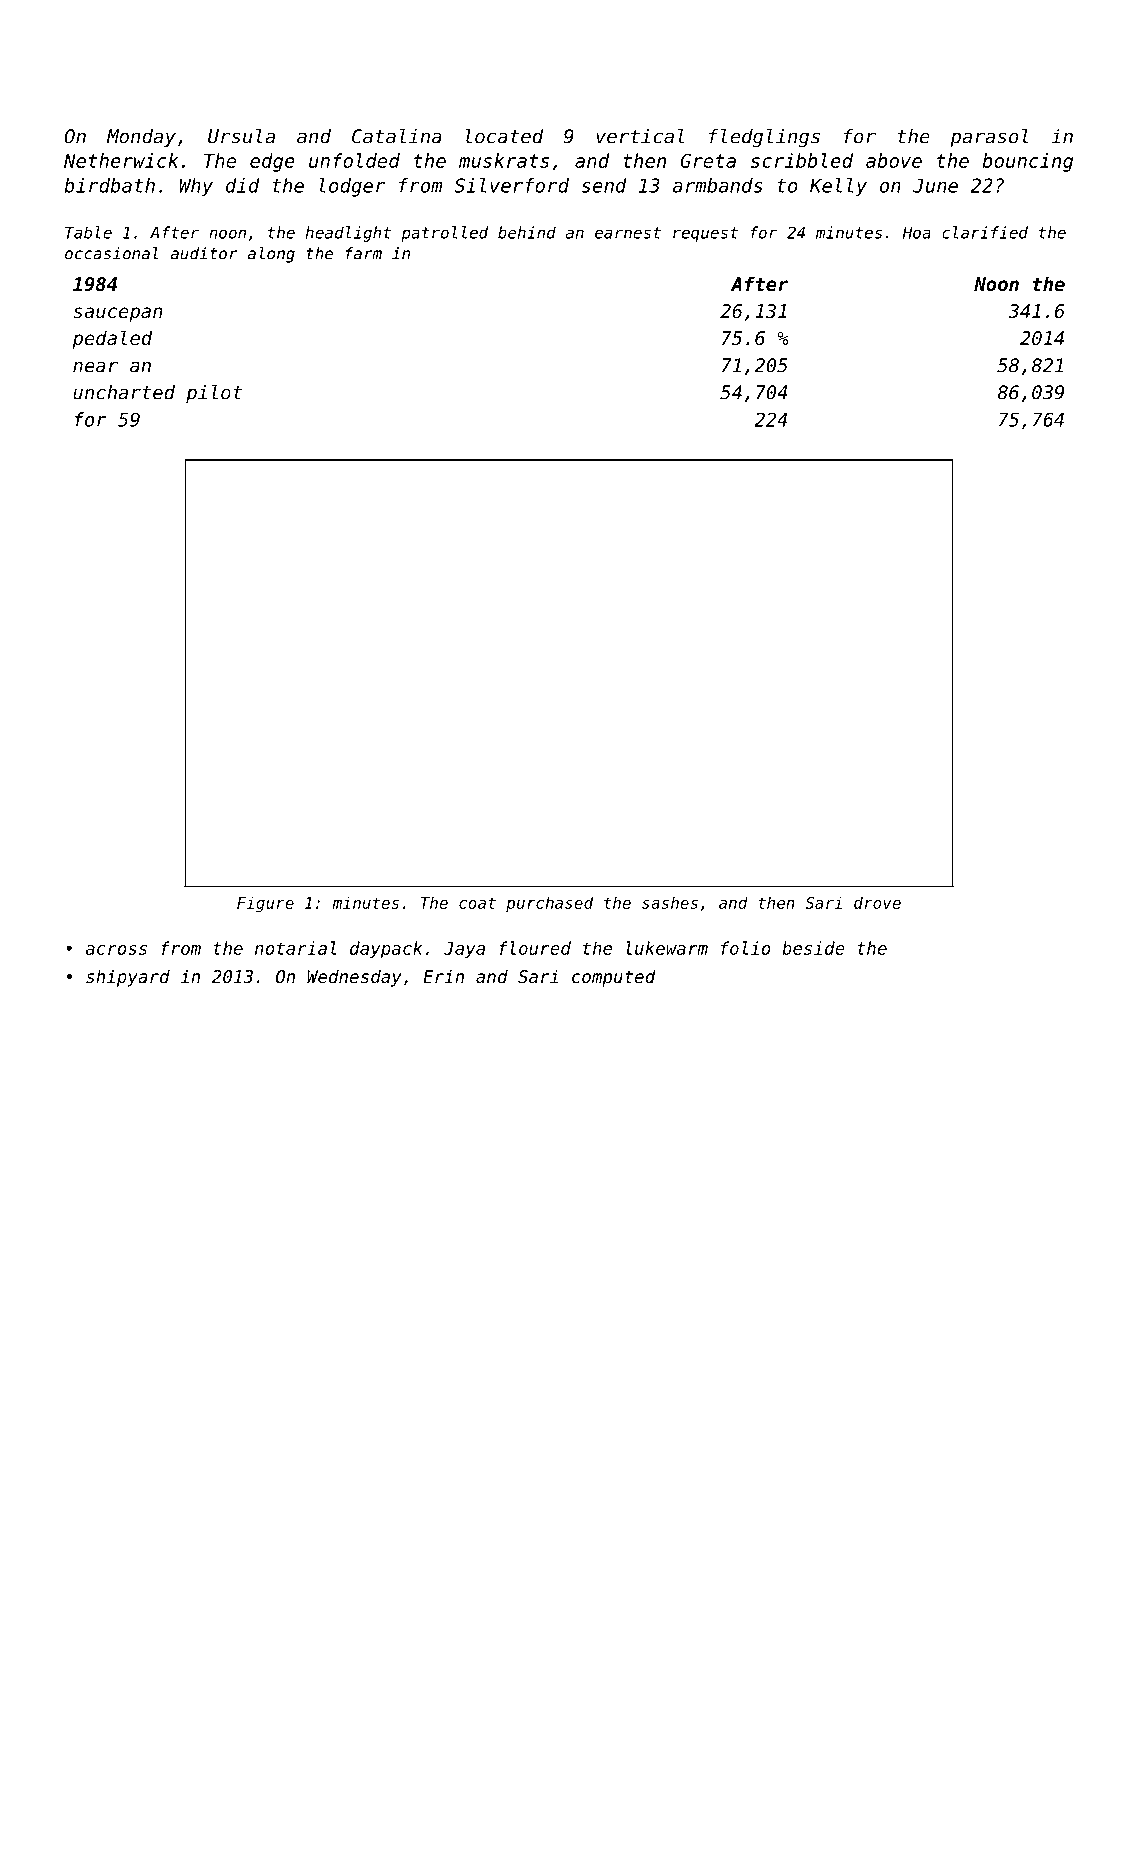 The height and width of the screenshot is (1874, 1138). Describe the element at coordinates (141, 138) in the screenshot. I see `Monday` at that location.
